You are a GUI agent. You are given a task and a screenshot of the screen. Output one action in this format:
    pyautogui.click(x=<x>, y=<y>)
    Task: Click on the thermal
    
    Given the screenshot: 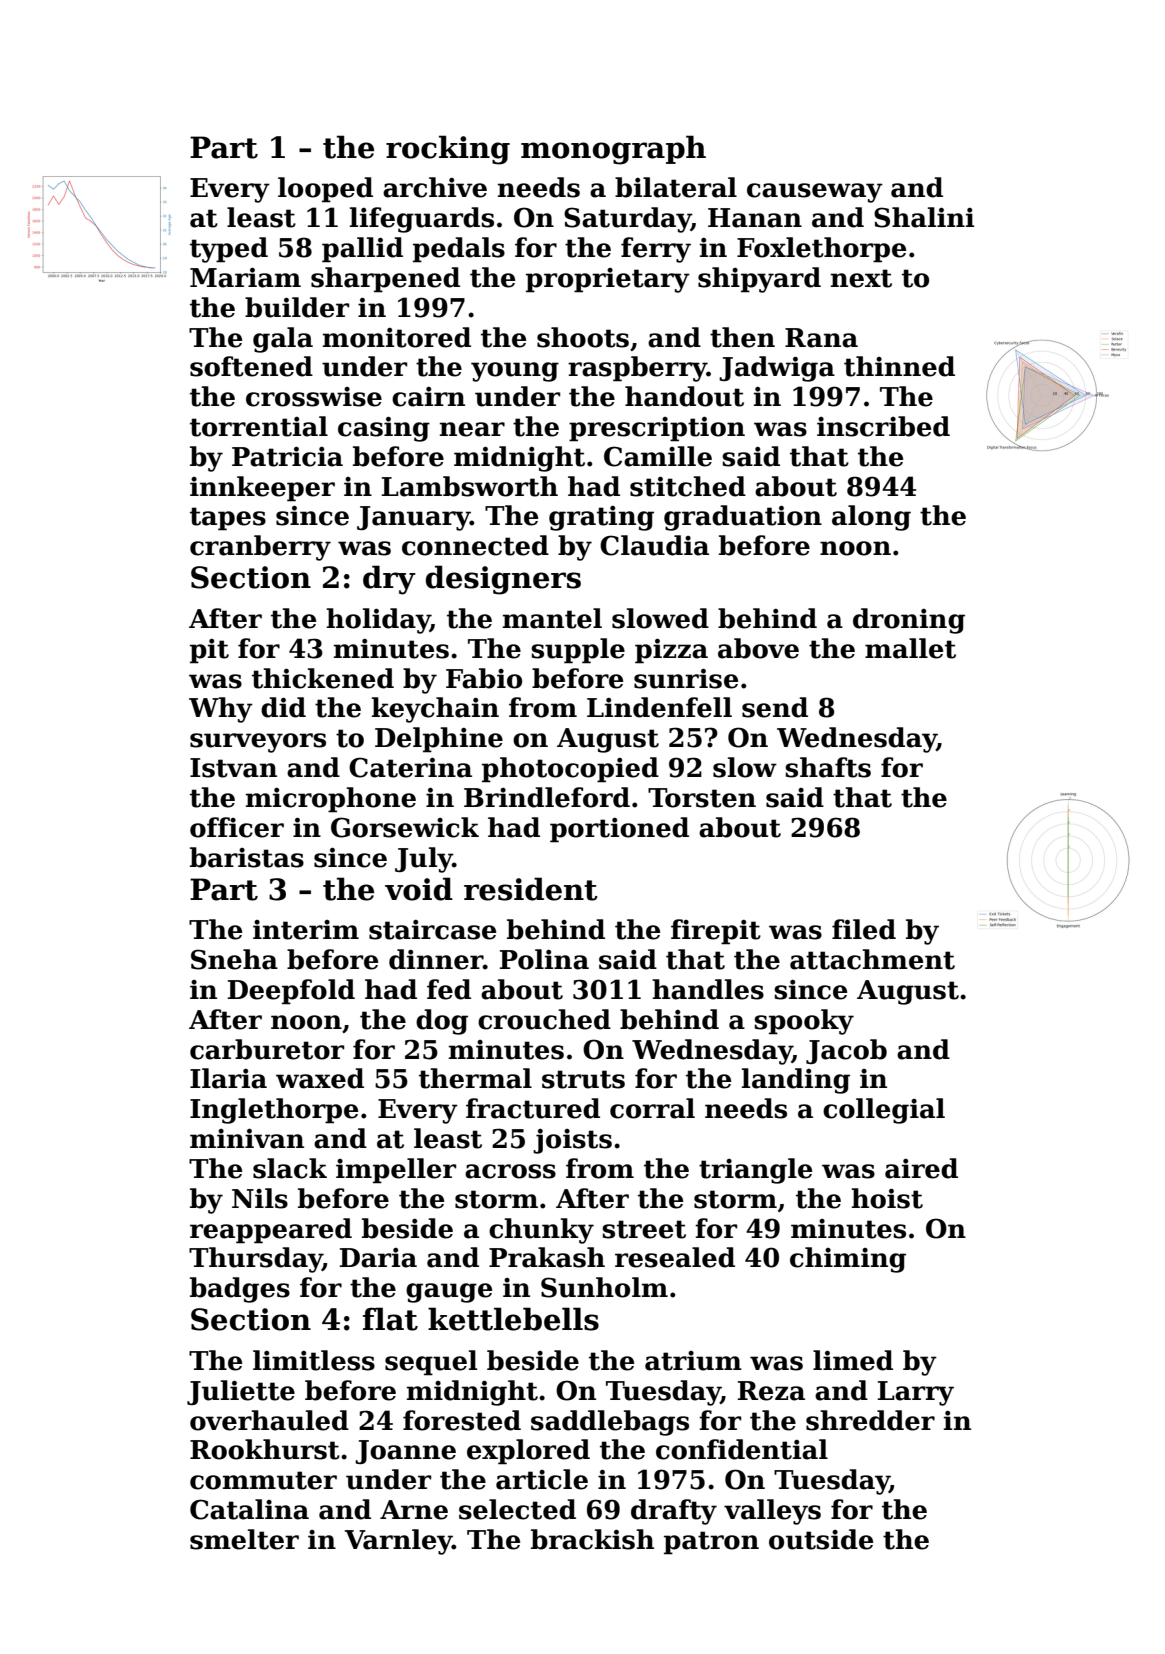 What is the action you would take?
    pyautogui.click(x=475, y=1078)
